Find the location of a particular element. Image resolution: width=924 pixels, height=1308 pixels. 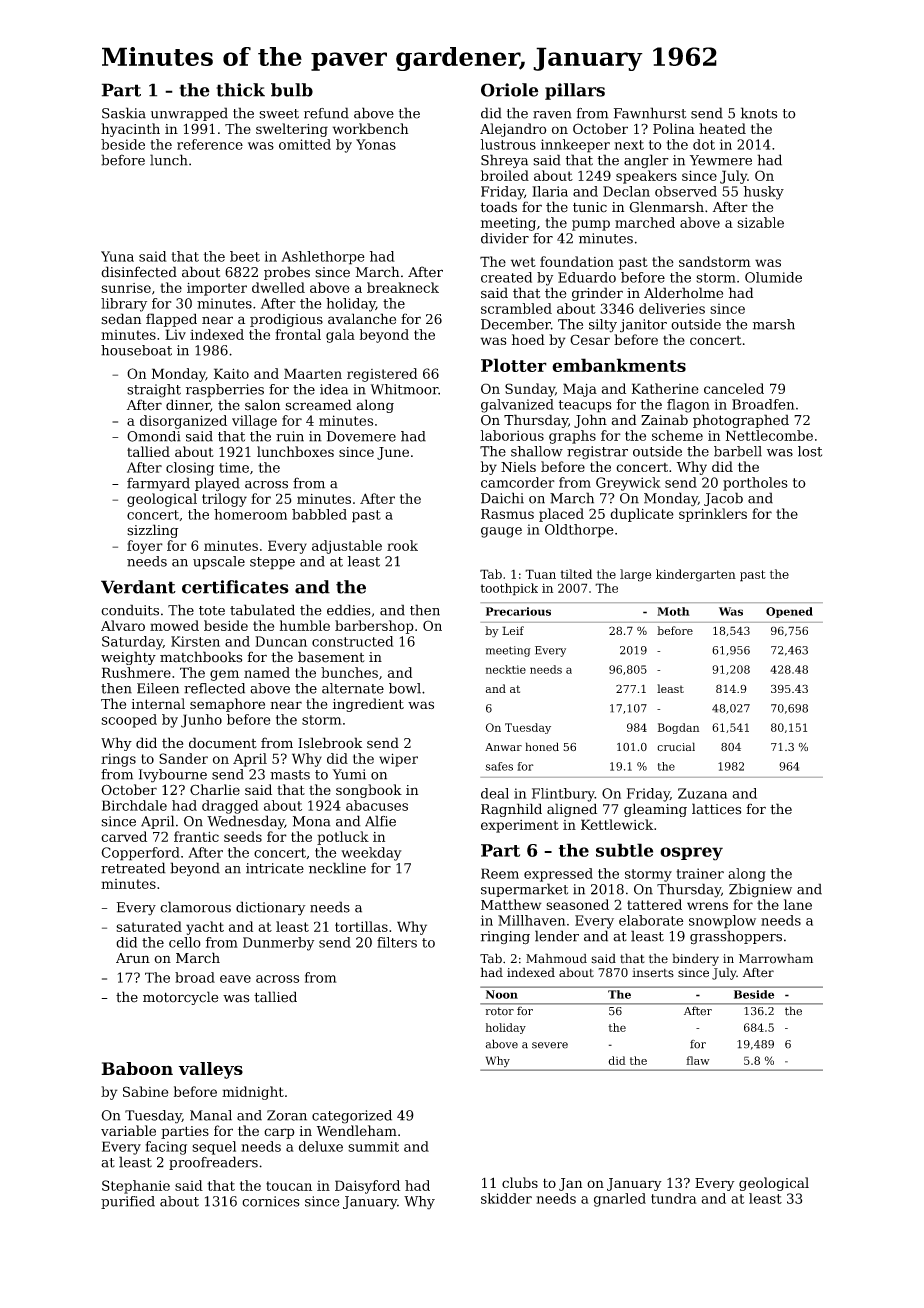

Bogdan is located at coordinates (678, 728).
